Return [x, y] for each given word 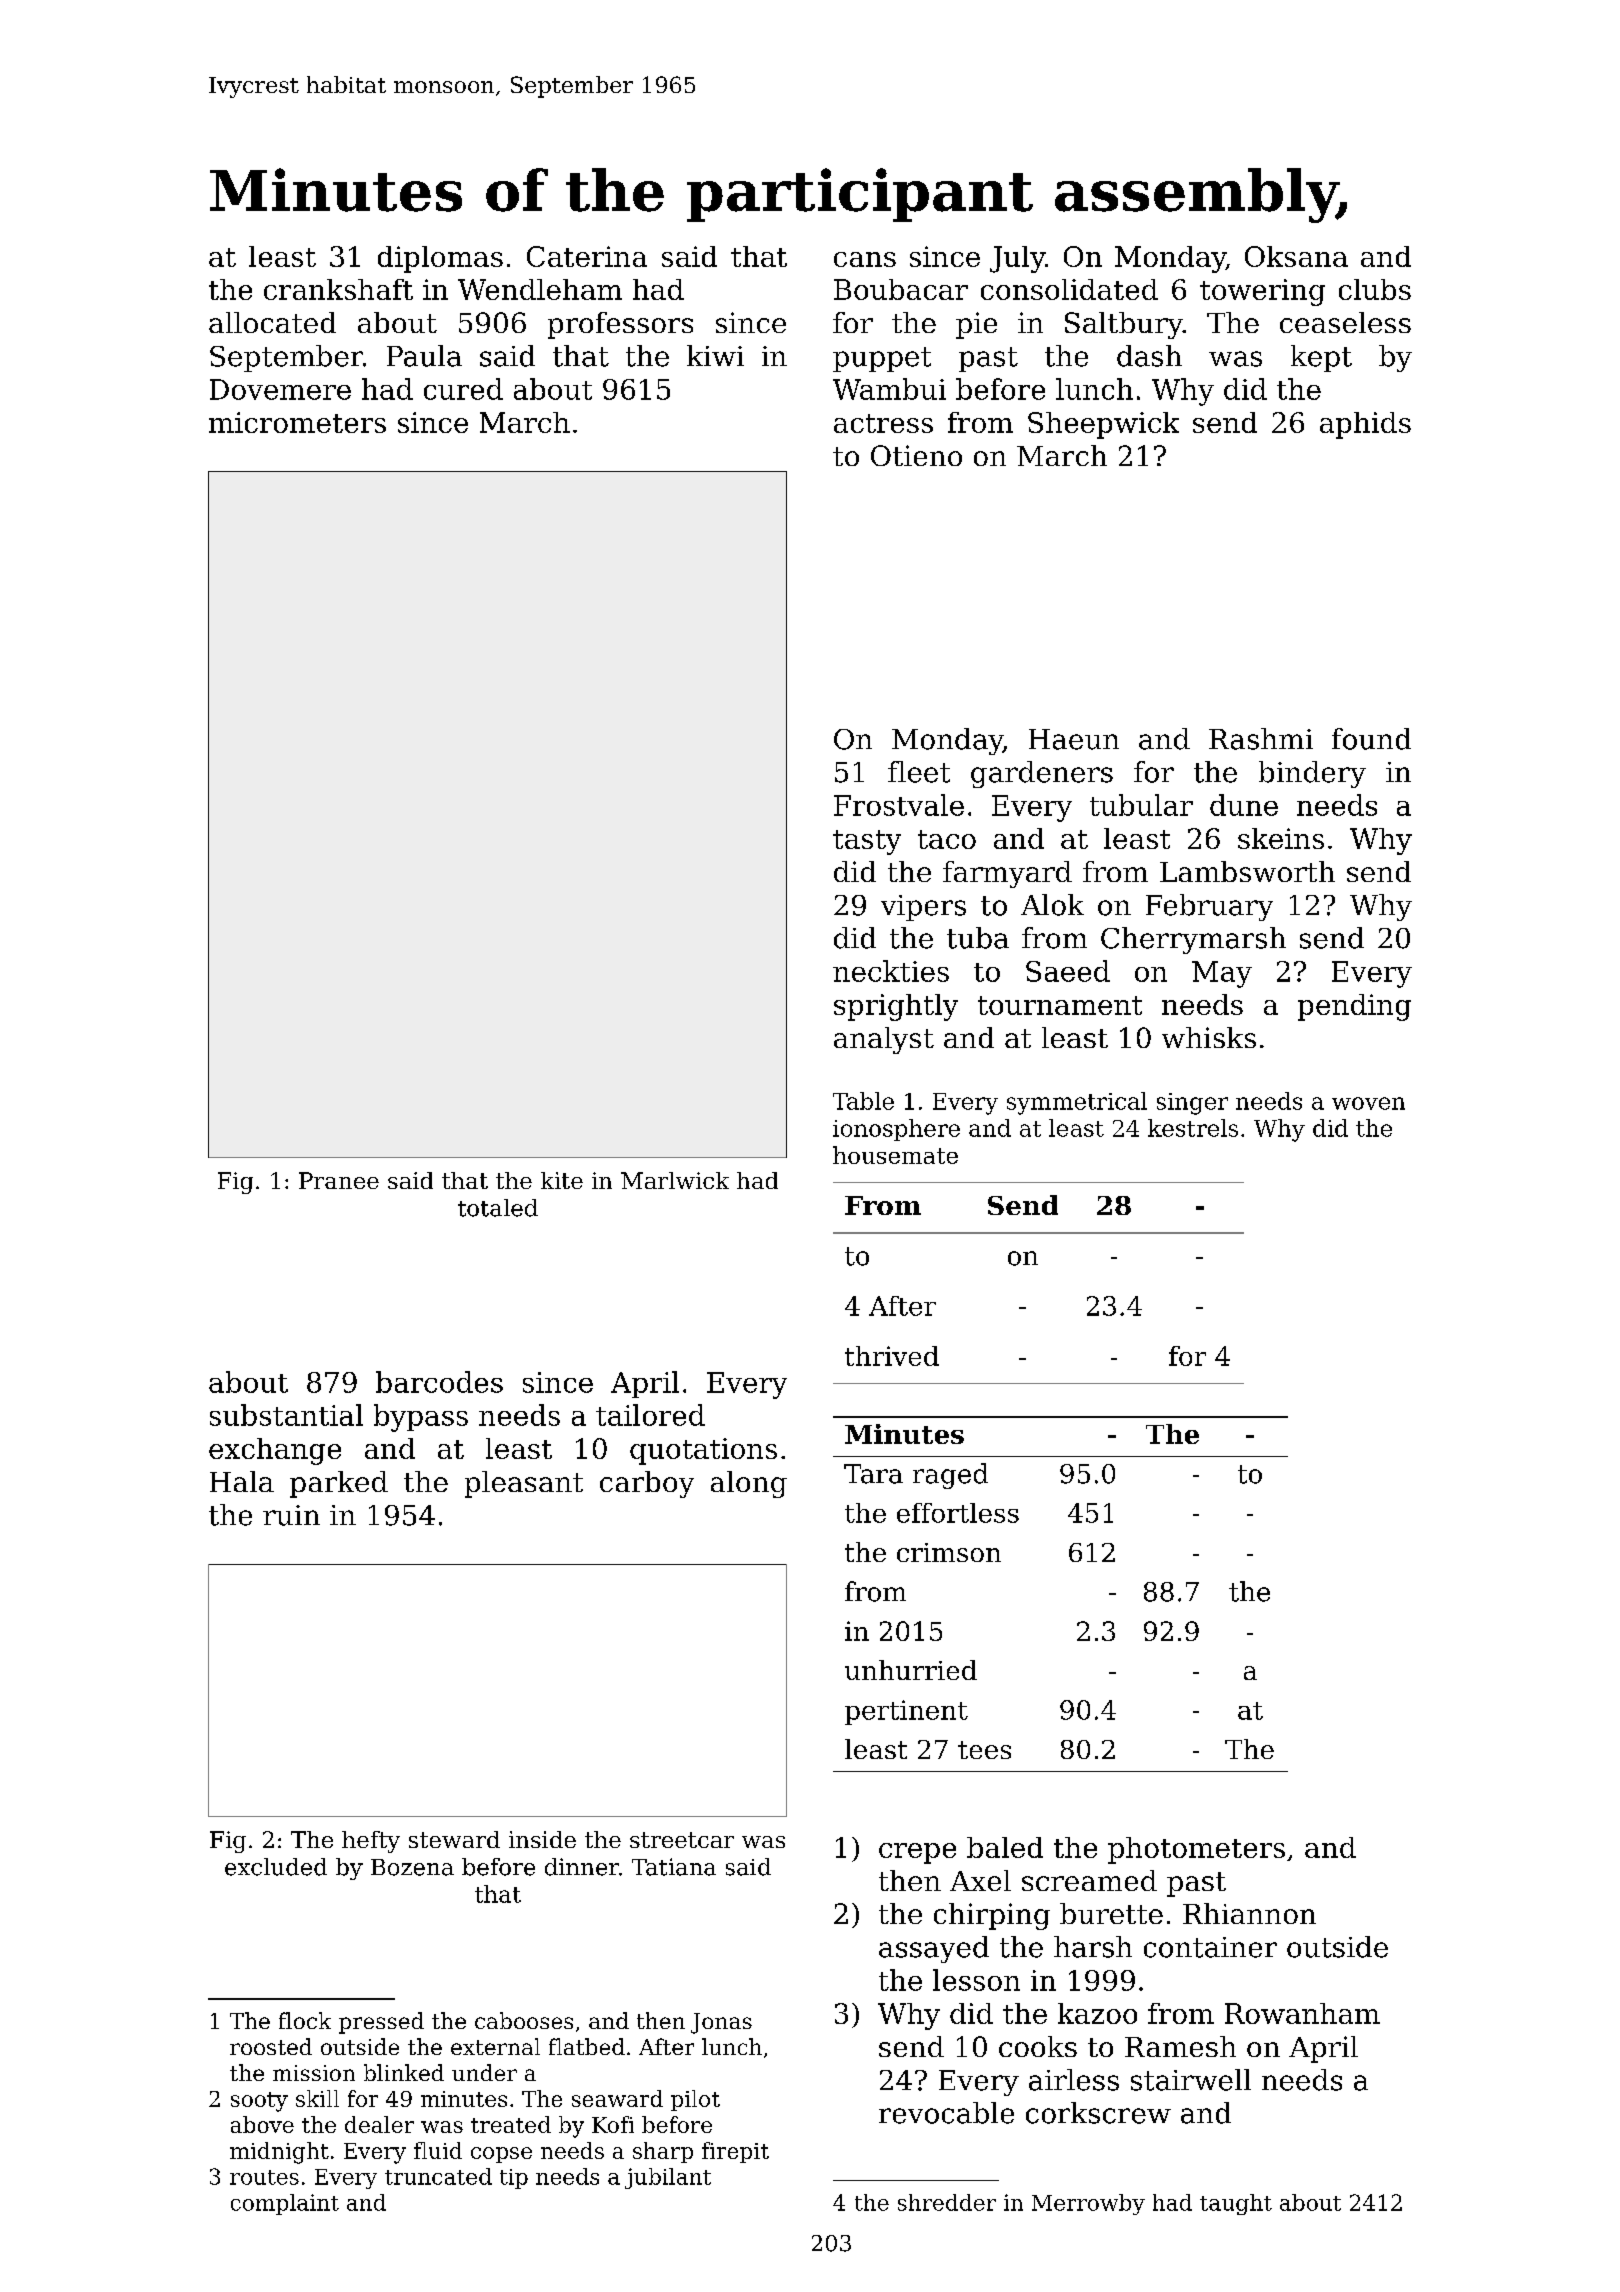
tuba [978, 938]
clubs [1375, 289]
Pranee [339, 1180]
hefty [371, 1842]
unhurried [911, 1670]
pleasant [524, 1484]
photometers [1196, 1850]
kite [562, 1180]
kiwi [715, 355]
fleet [919, 772]
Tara [873, 1474]
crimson [949, 1552]
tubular [1141, 805]
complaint [285, 2204]
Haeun [1074, 739]
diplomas [440, 259]
